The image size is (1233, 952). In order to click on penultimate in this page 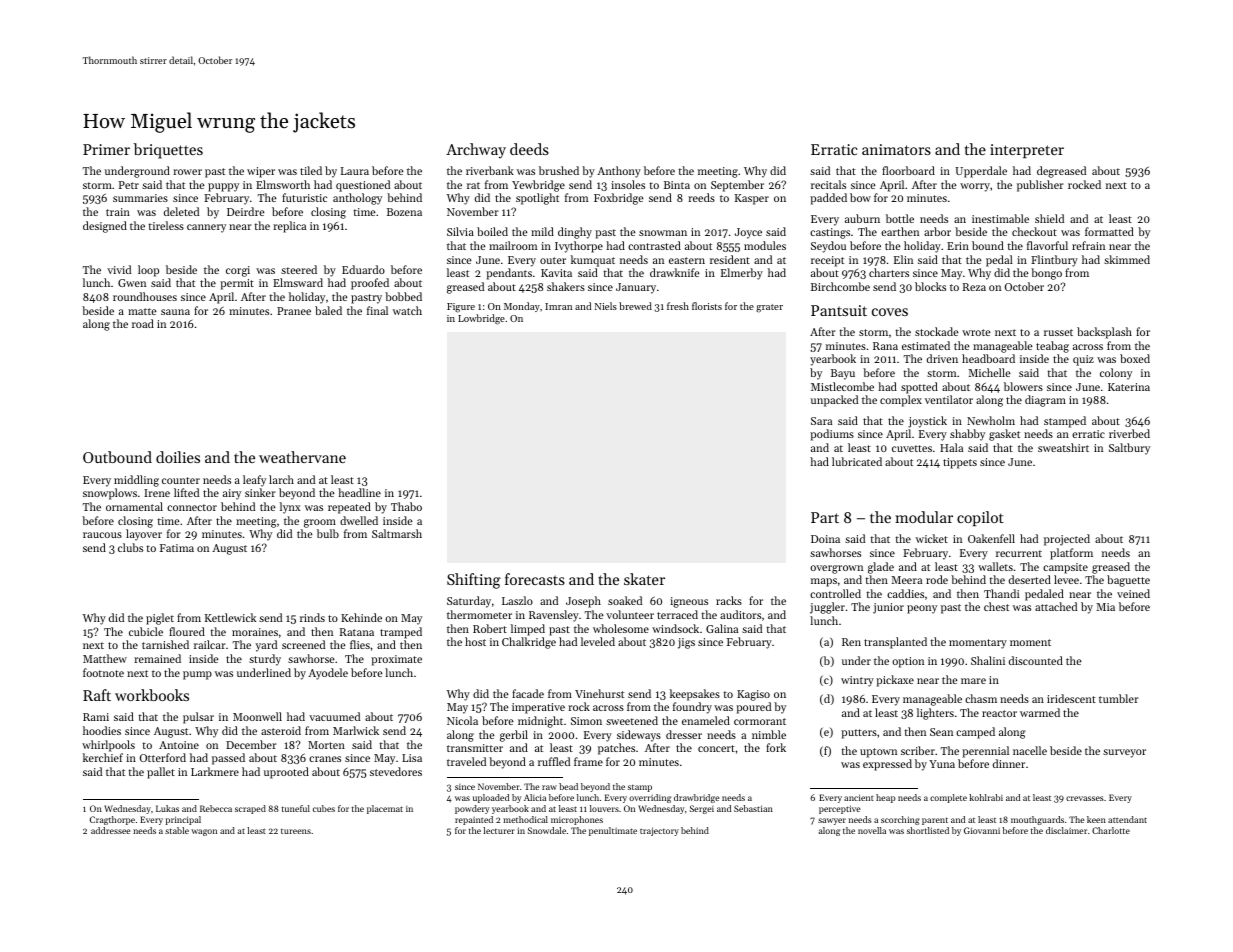, I will do `click(613, 831)`.
